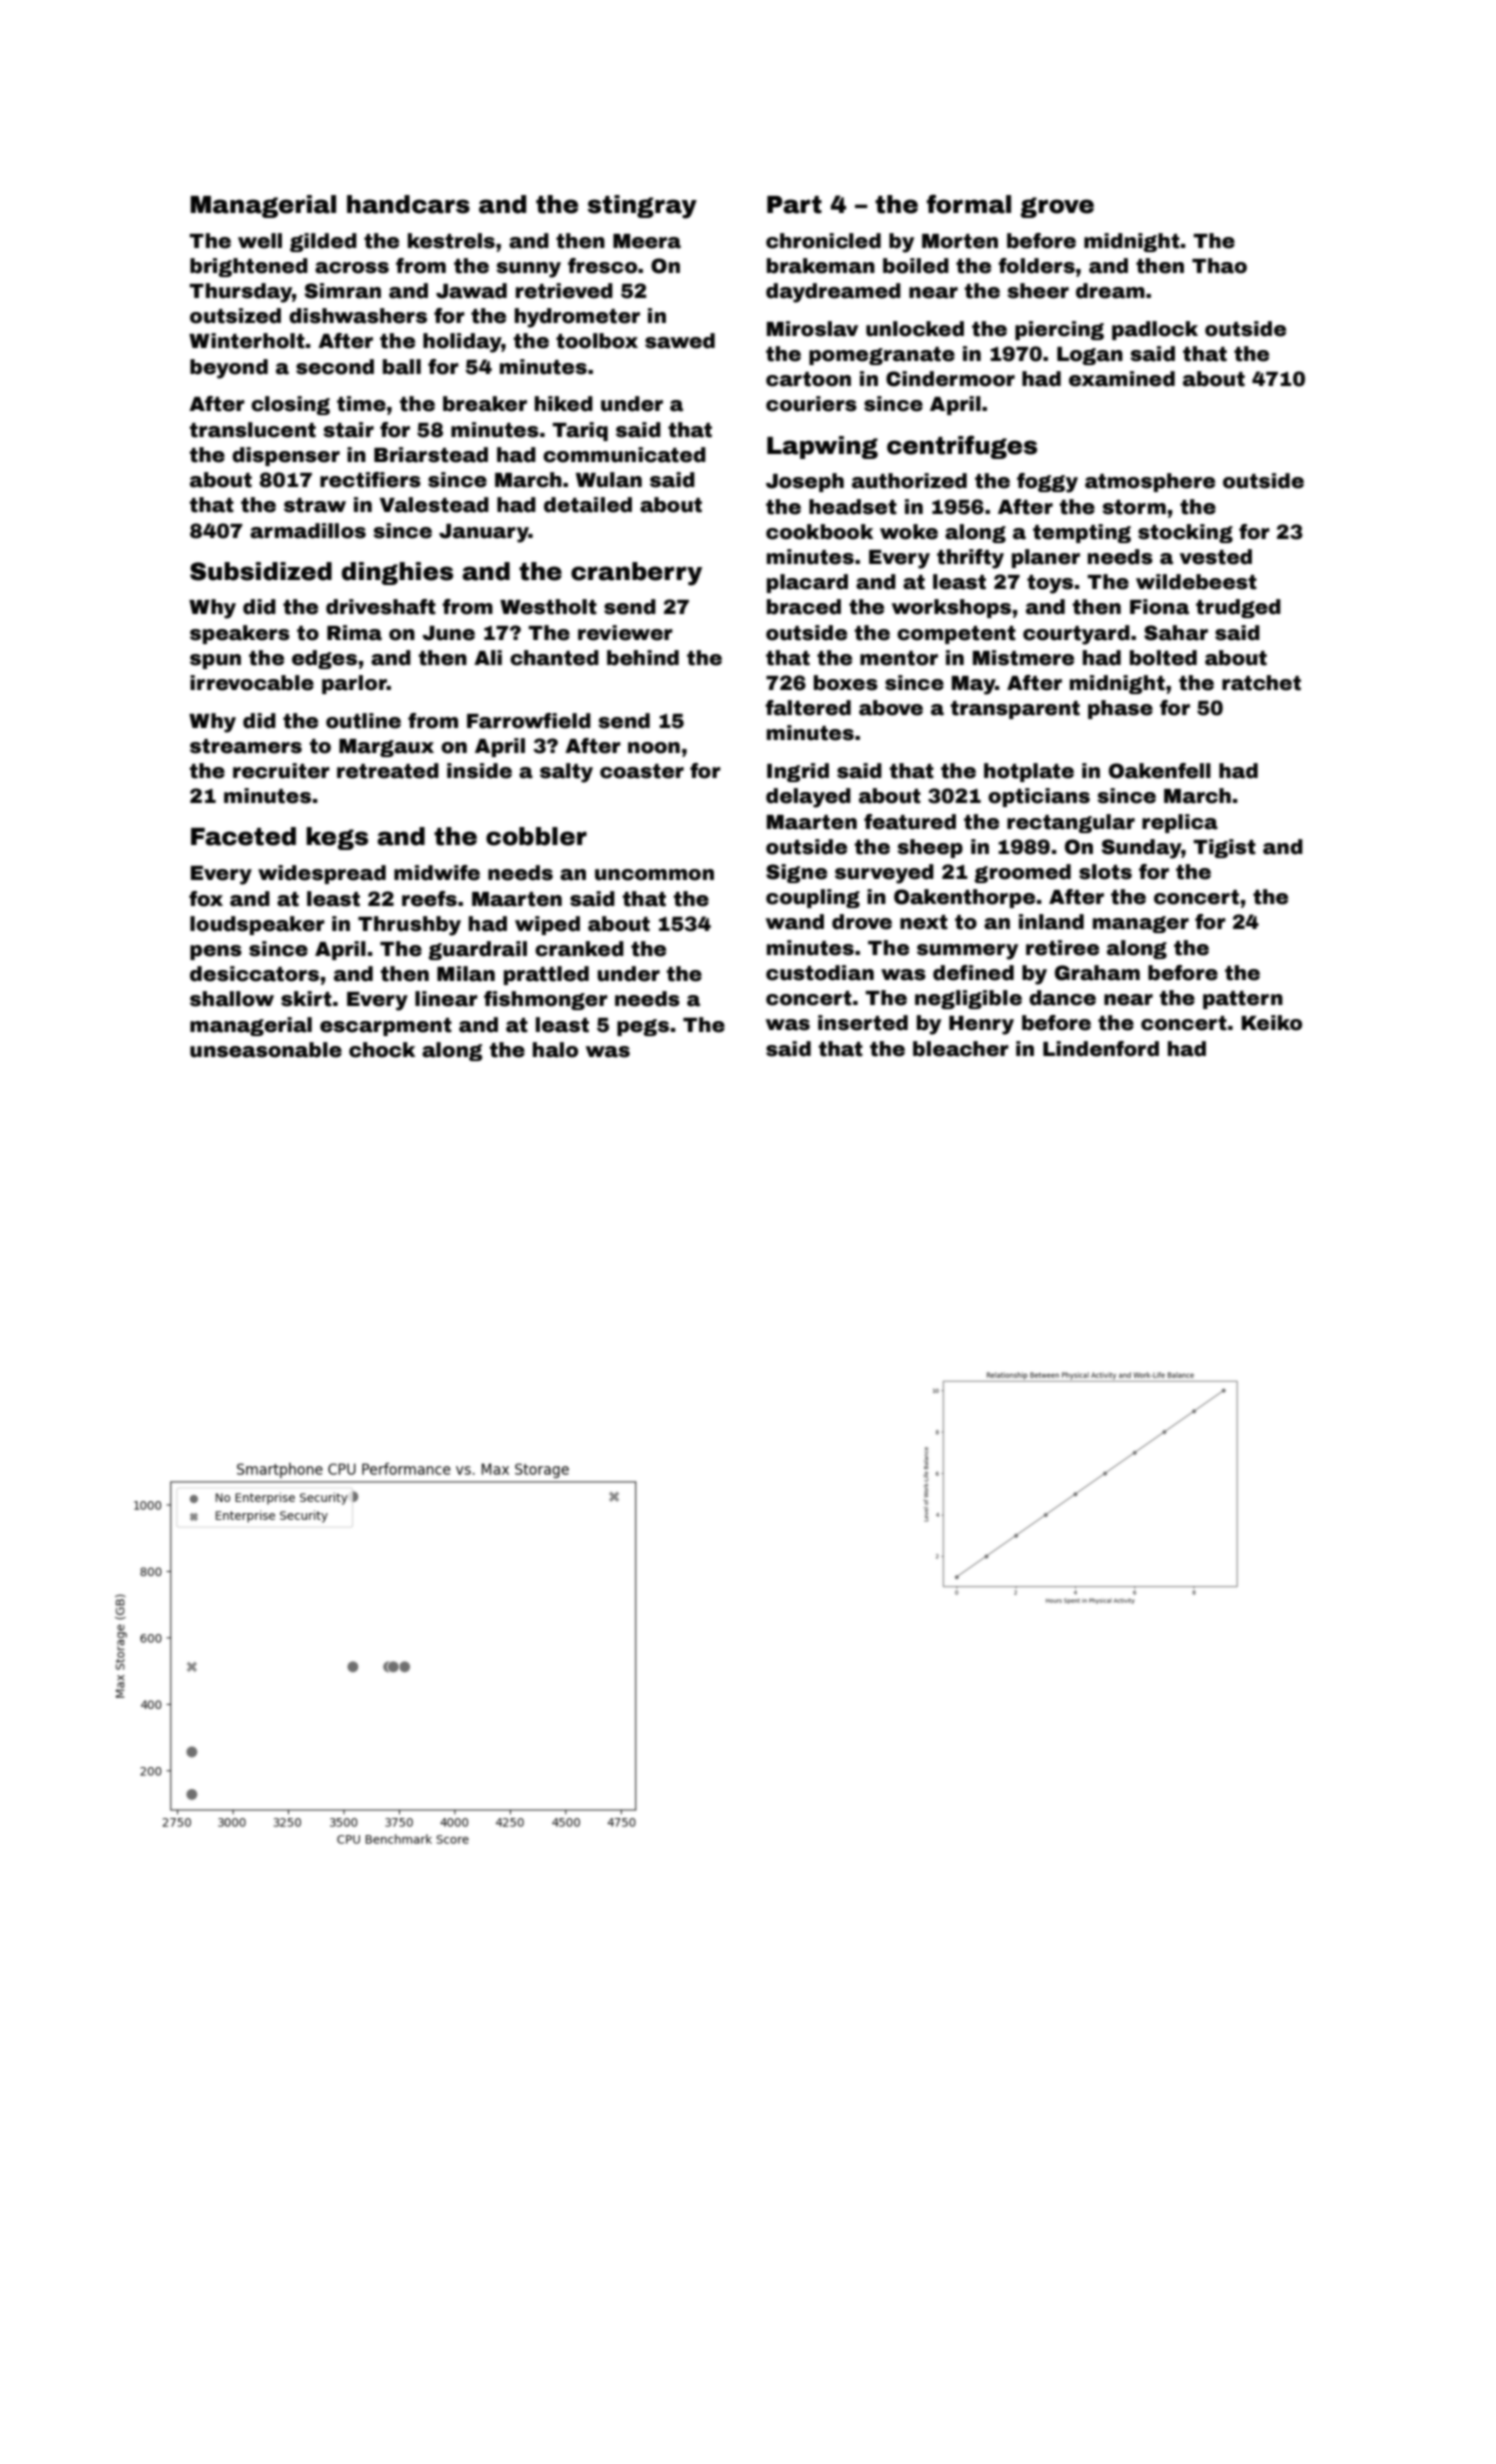 This screenshot has width=1496, height=2464. Describe the element at coordinates (909, 532) in the screenshot. I see `woke` at that location.
